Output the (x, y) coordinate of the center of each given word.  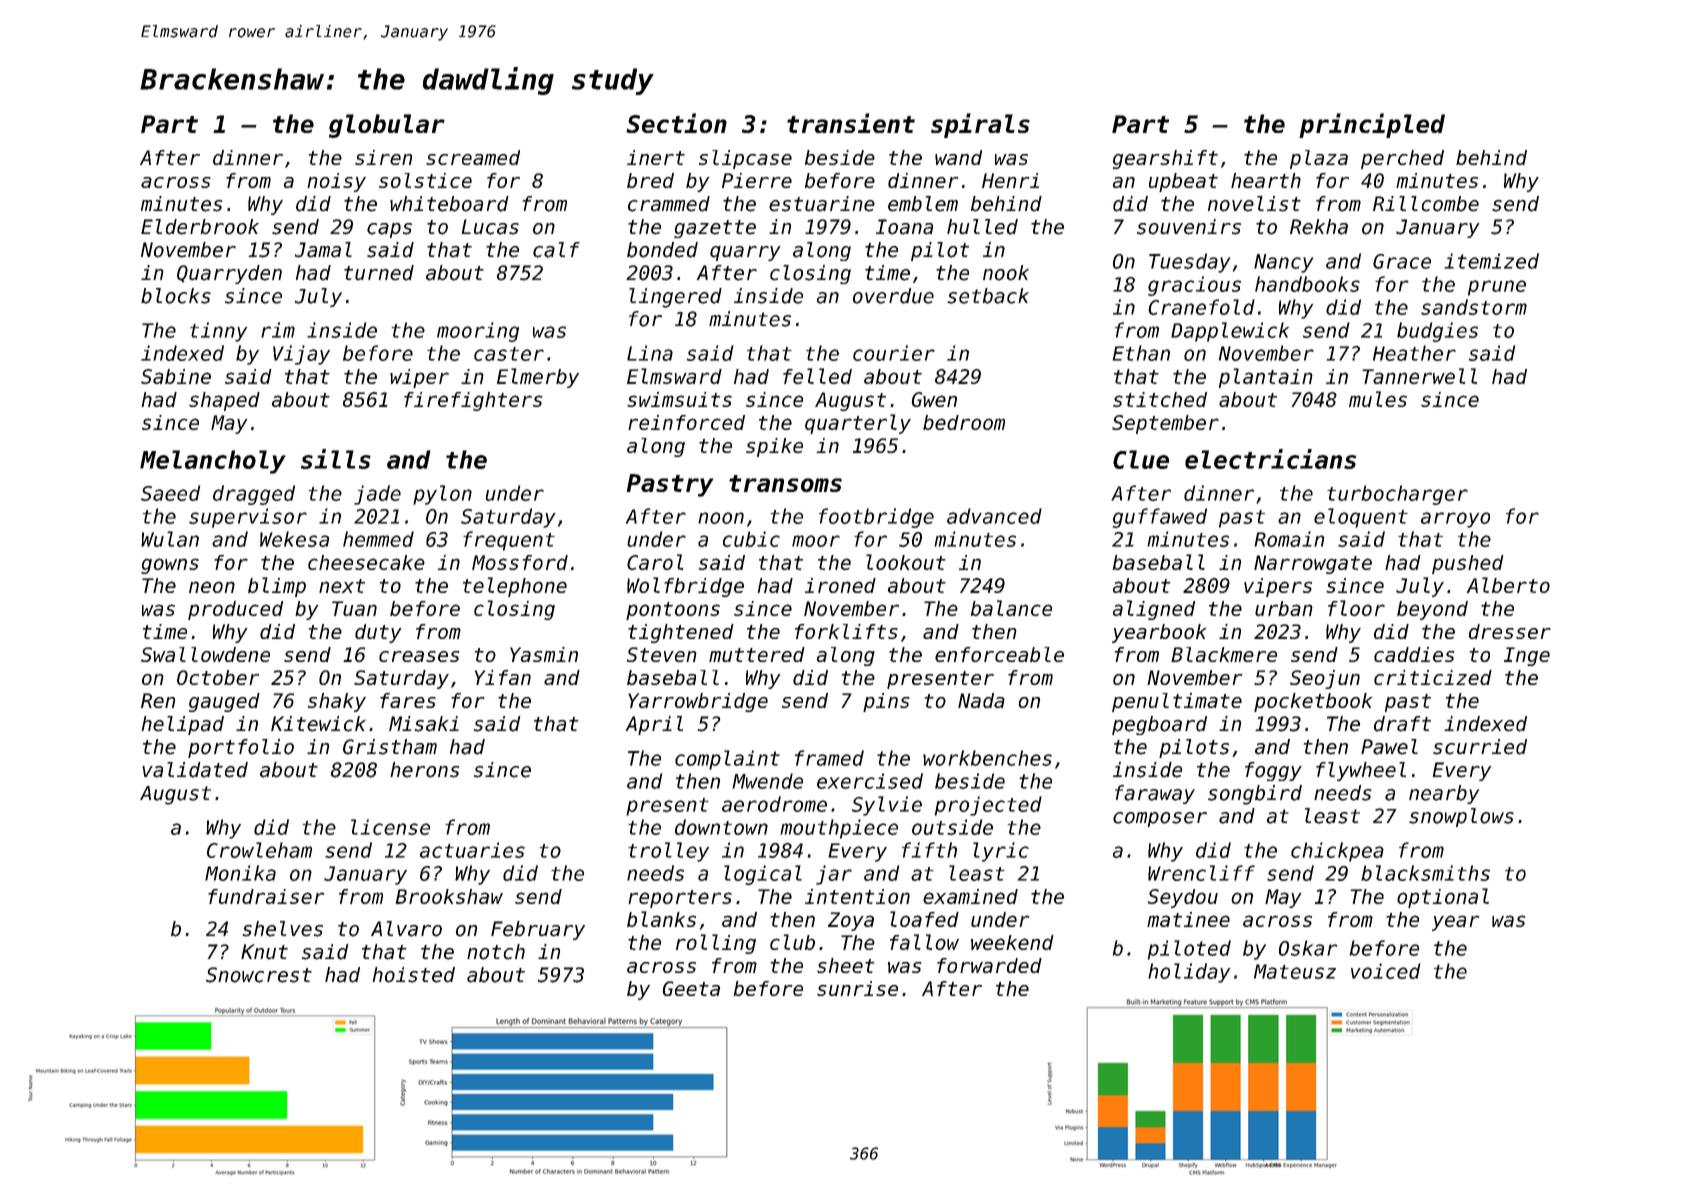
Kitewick (318, 724)
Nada (981, 700)
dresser (1510, 631)
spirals (980, 125)
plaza (1319, 159)
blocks (176, 296)
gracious (1194, 286)
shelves (282, 929)
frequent (509, 541)
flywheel (1361, 771)
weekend (1012, 942)
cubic (751, 539)
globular (387, 126)
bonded (662, 250)
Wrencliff (1201, 873)
